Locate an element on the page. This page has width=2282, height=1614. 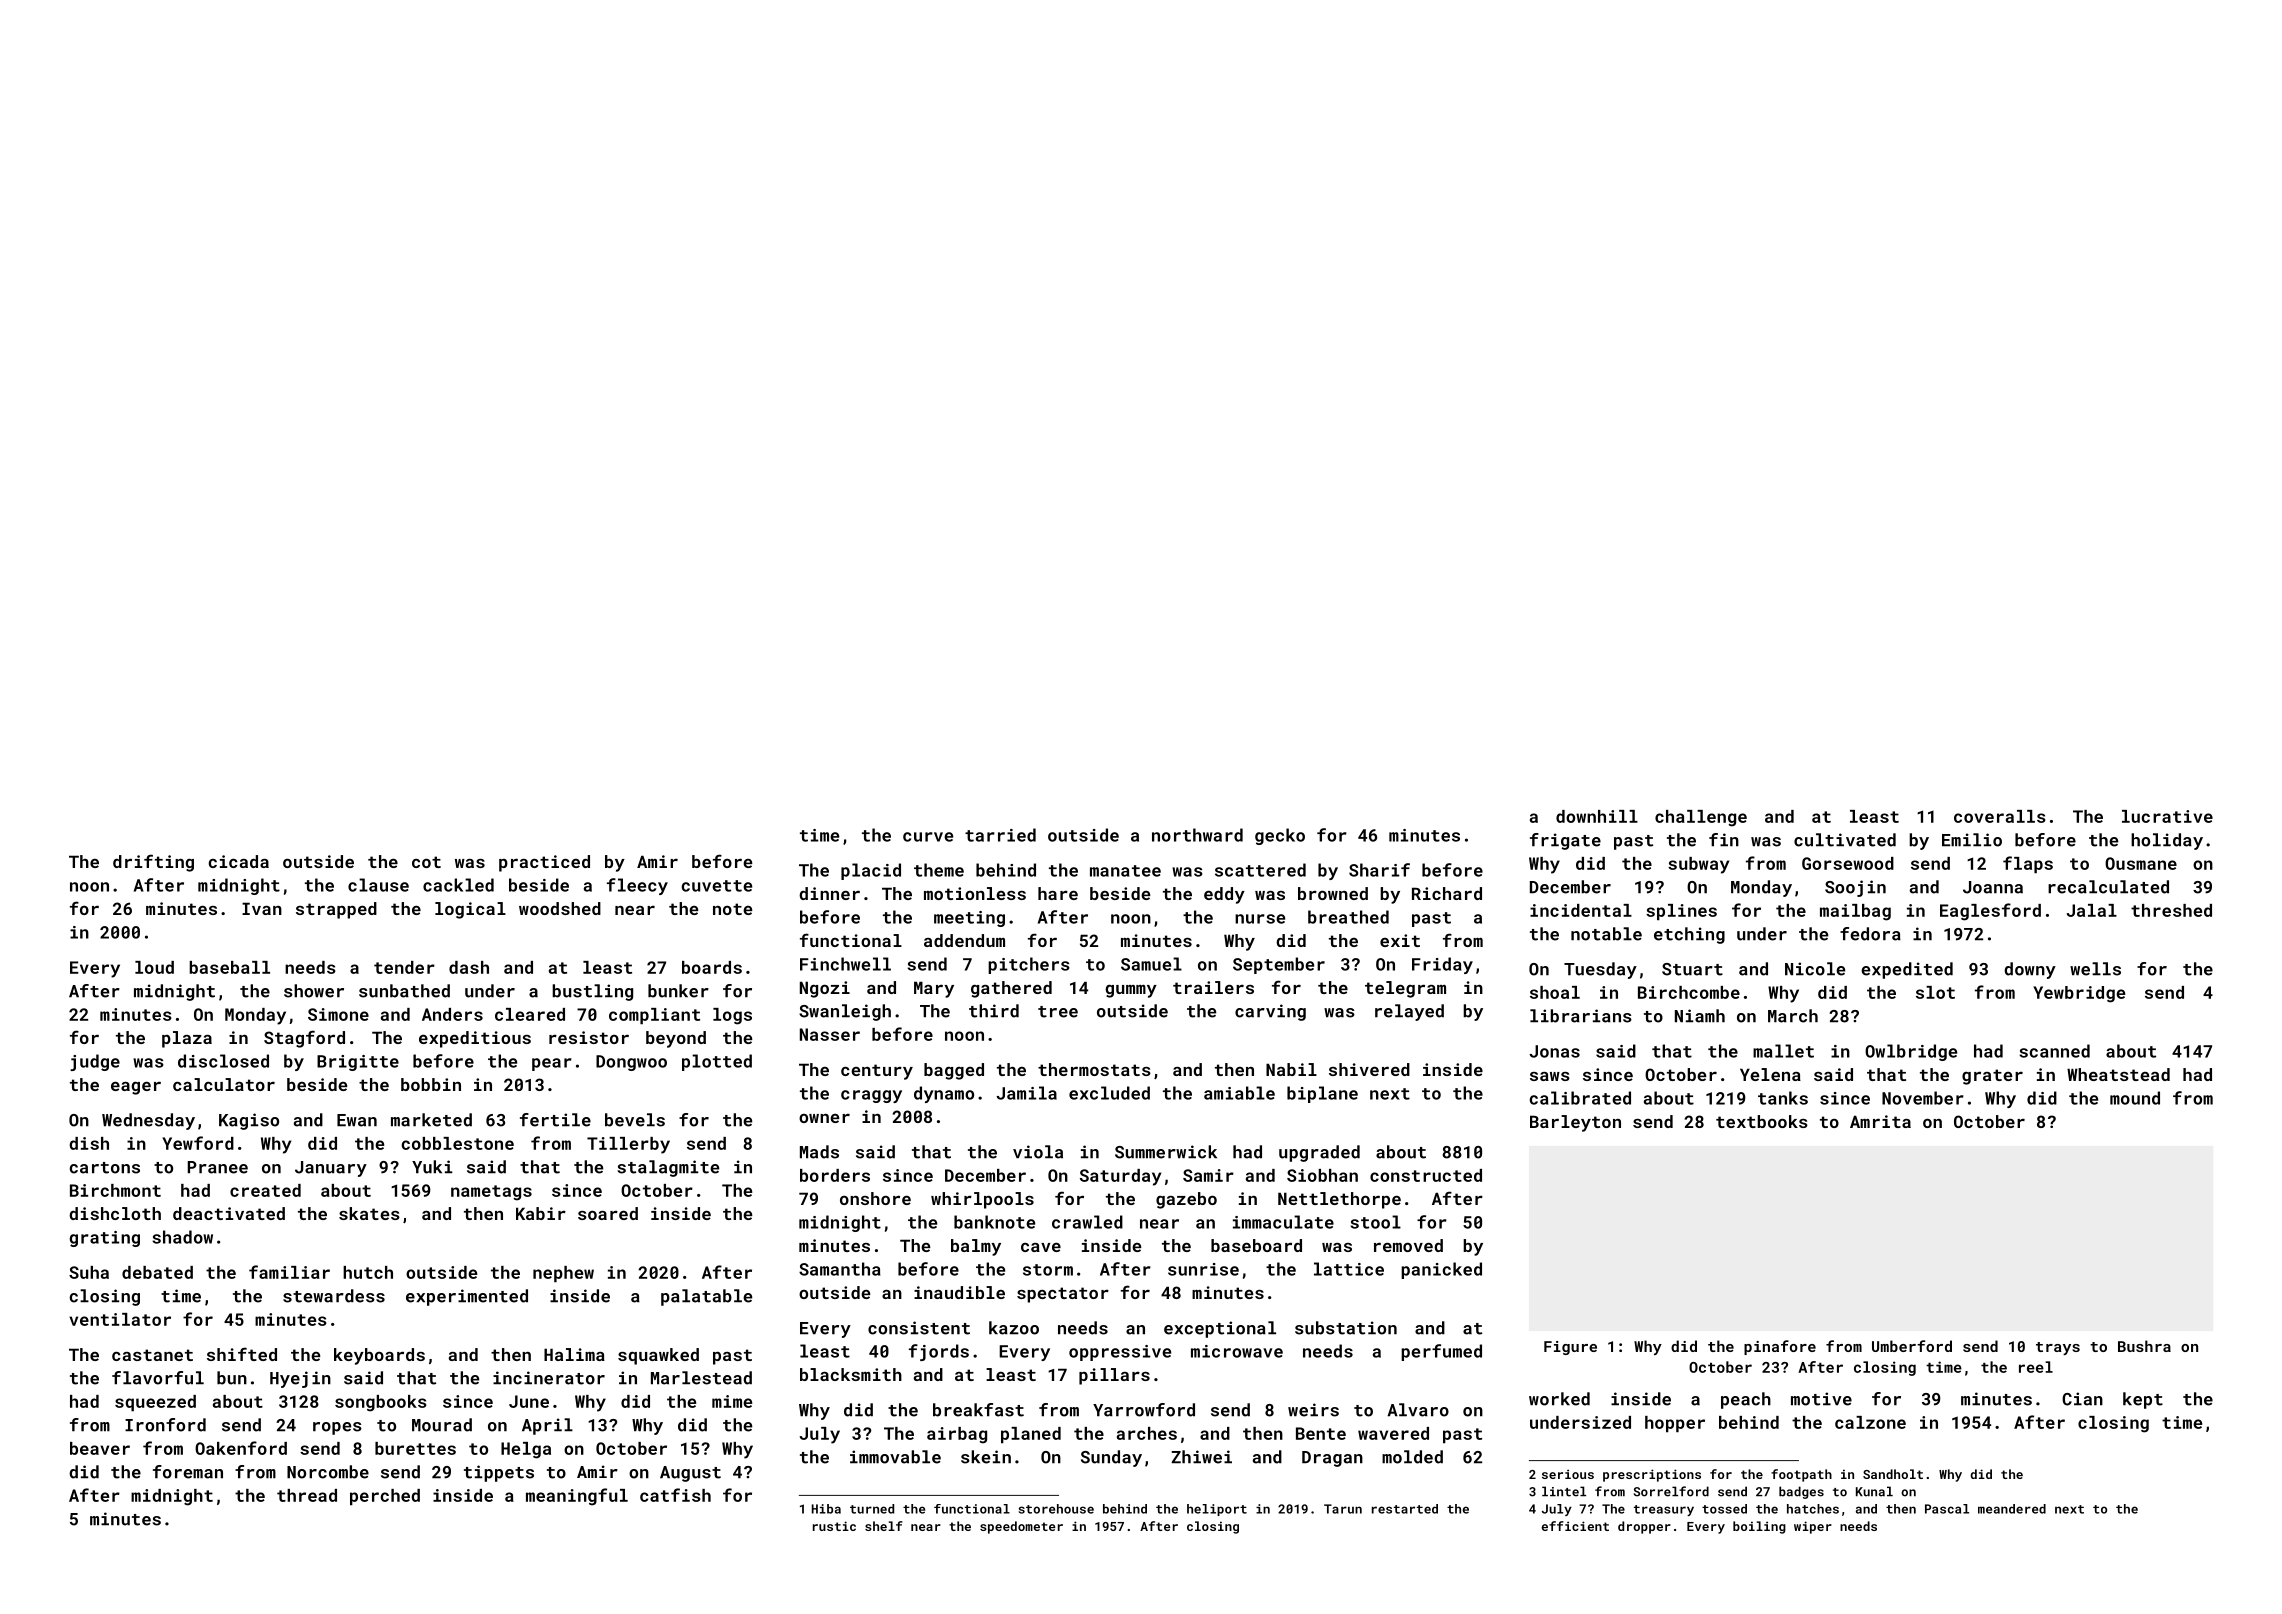
relayed is located at coordinates (1409, 1012).
